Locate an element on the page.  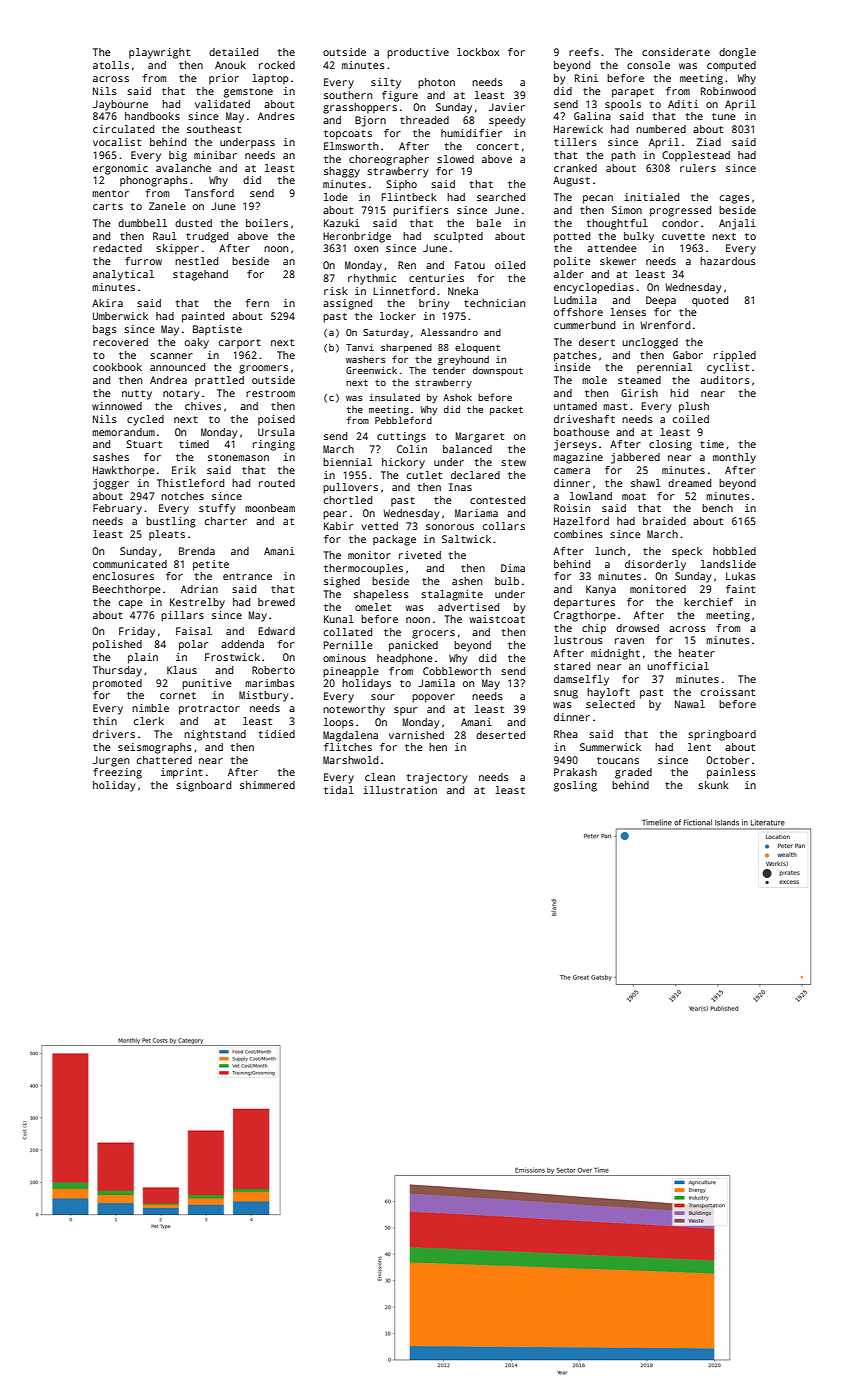
stagehand is located at coordinates (200, 275).
